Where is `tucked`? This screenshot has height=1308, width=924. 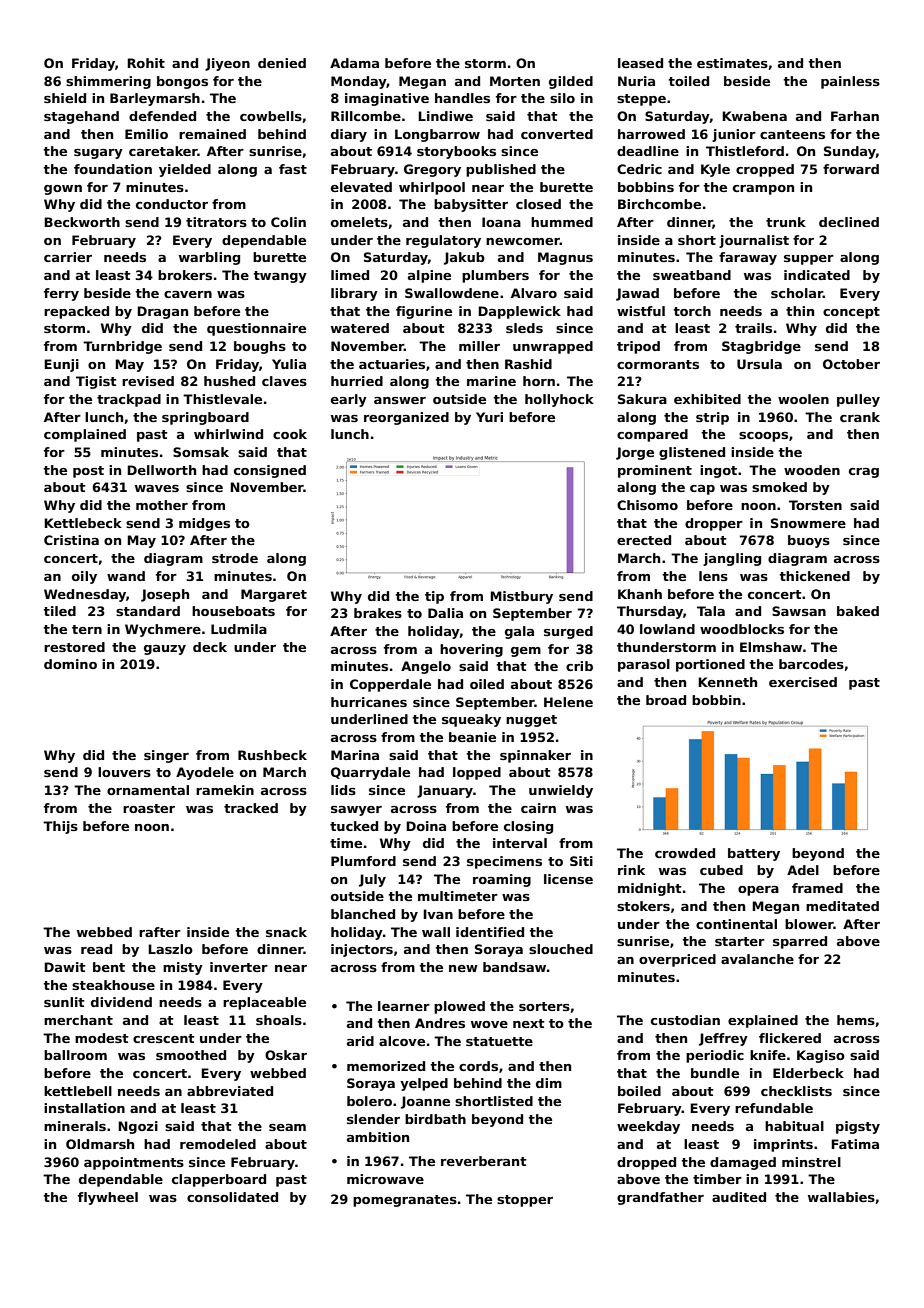
tucked is located at coordinates (354, 826).
